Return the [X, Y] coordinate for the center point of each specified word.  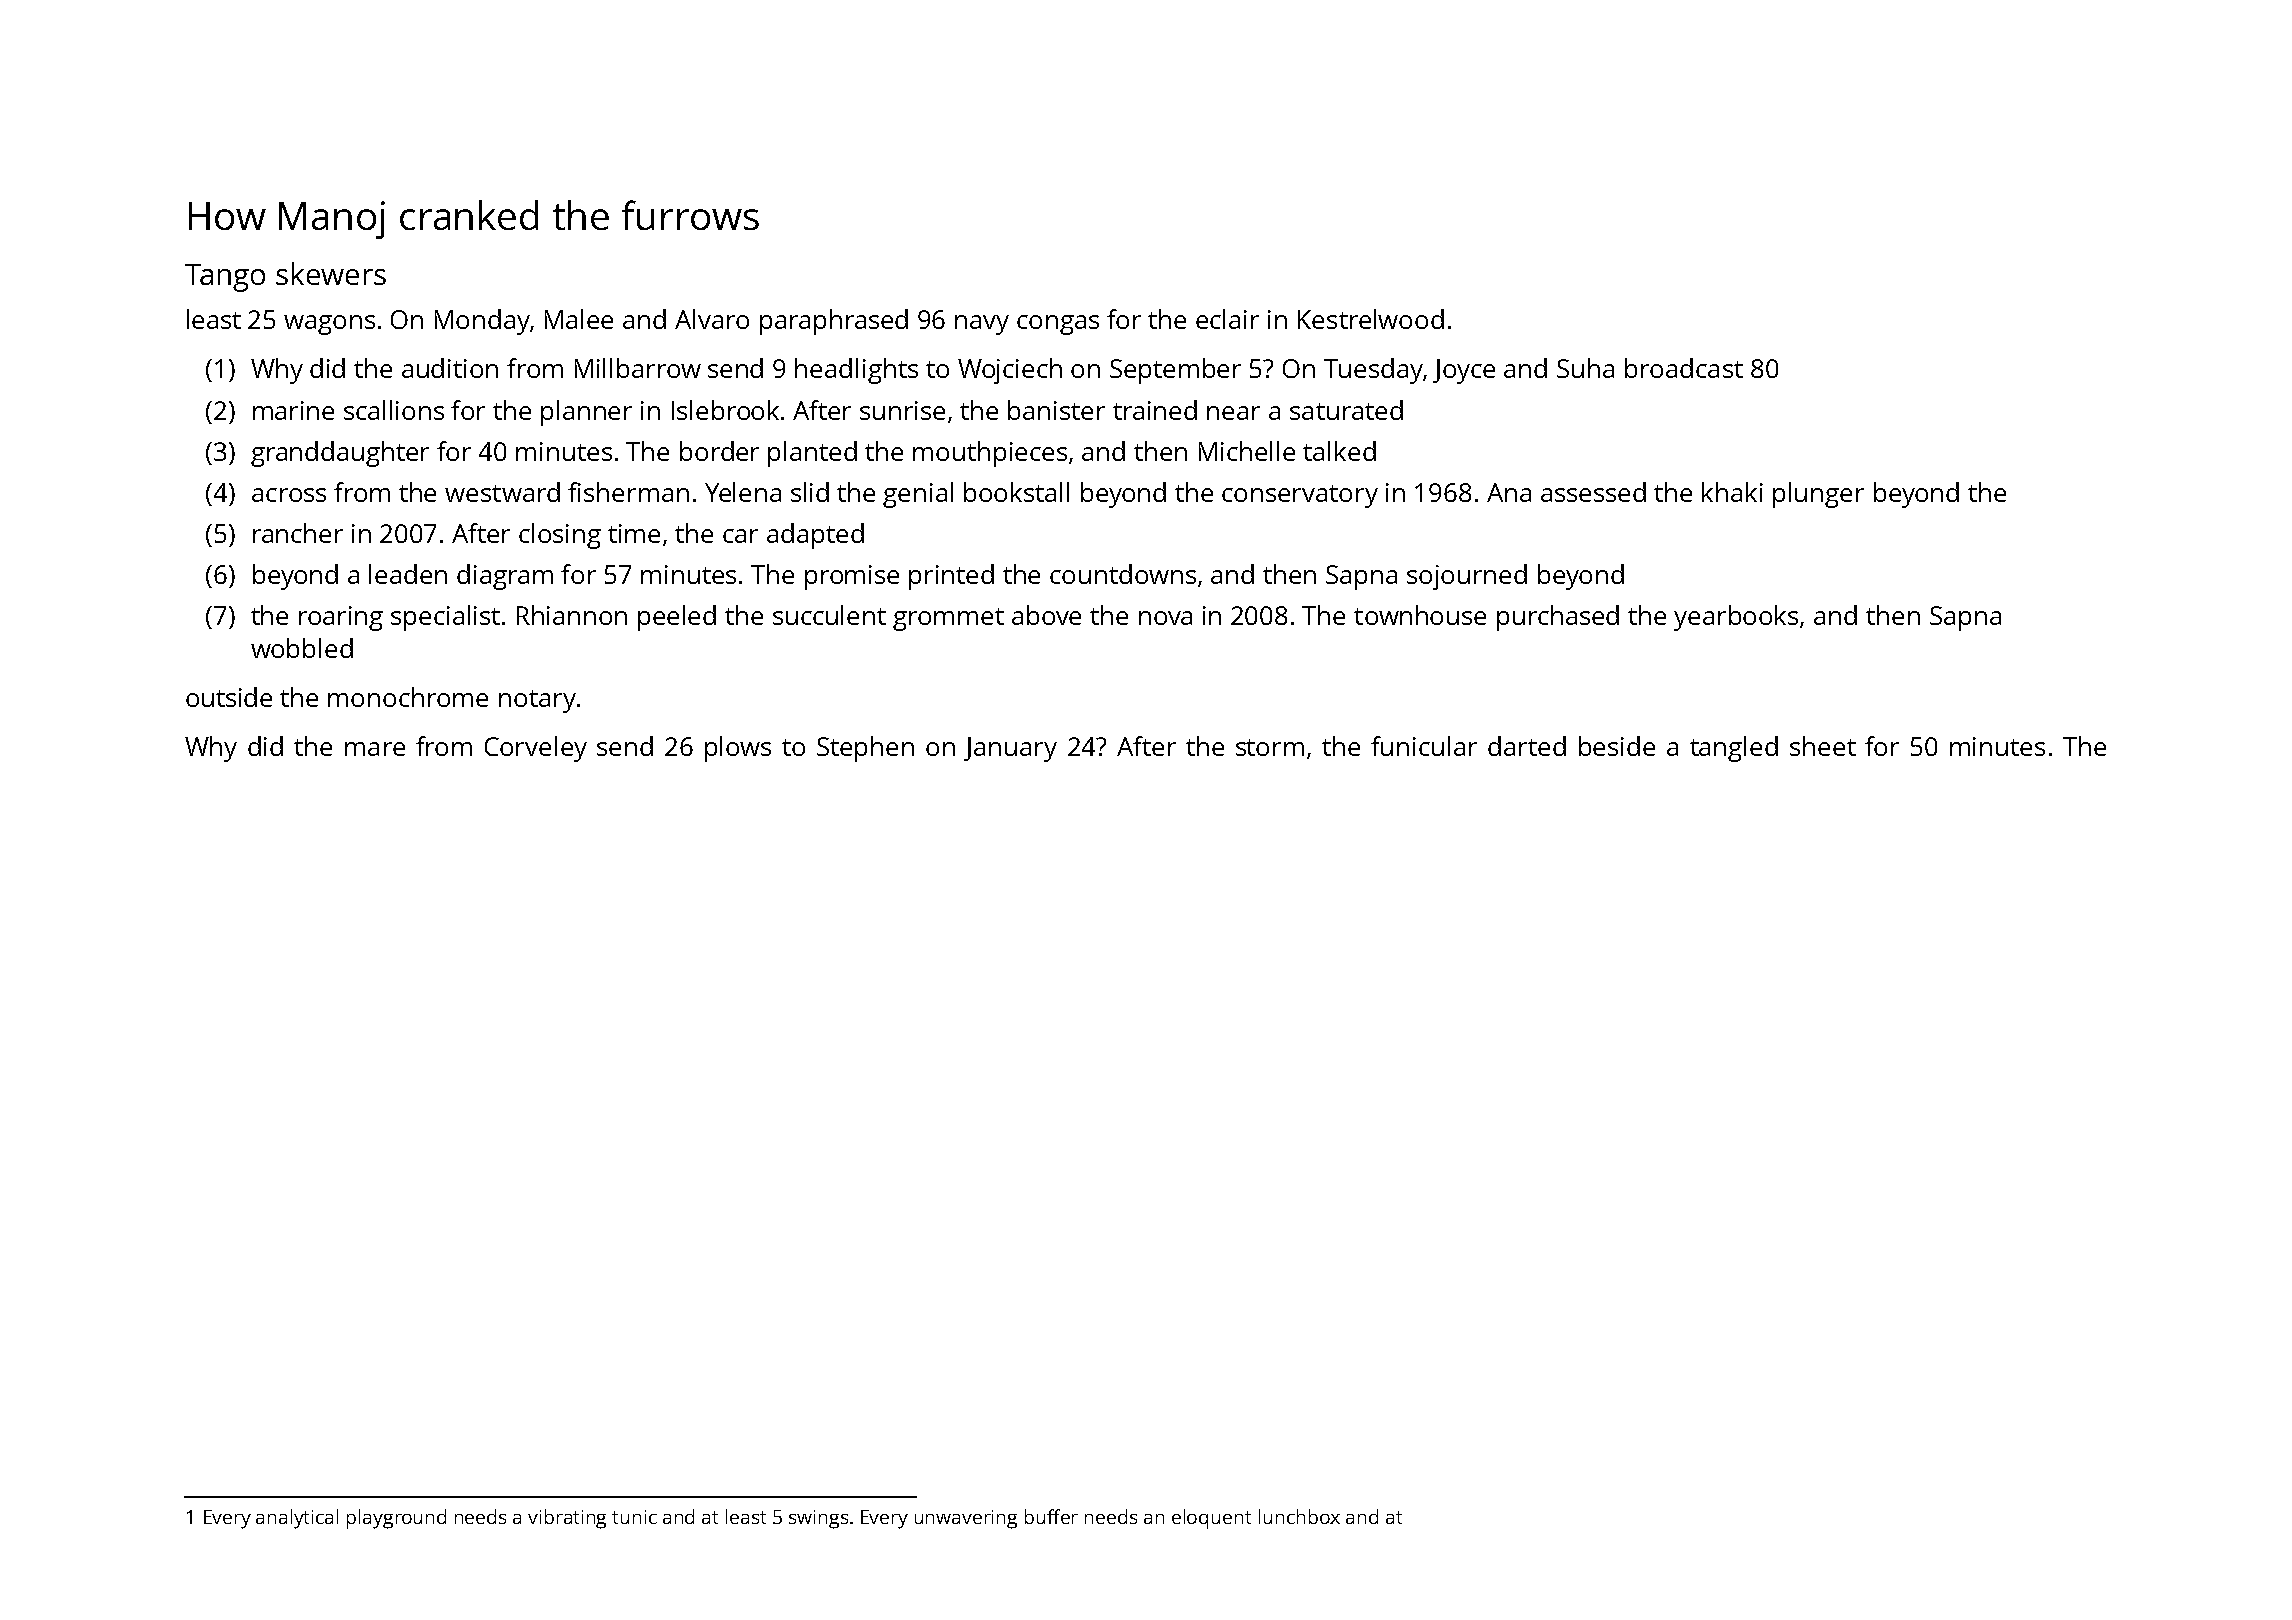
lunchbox [1299, 1516]
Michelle [1247, 451]
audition [450, 368]
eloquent [1211, 1519]
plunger [1818, 495]
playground [396, 1519]
